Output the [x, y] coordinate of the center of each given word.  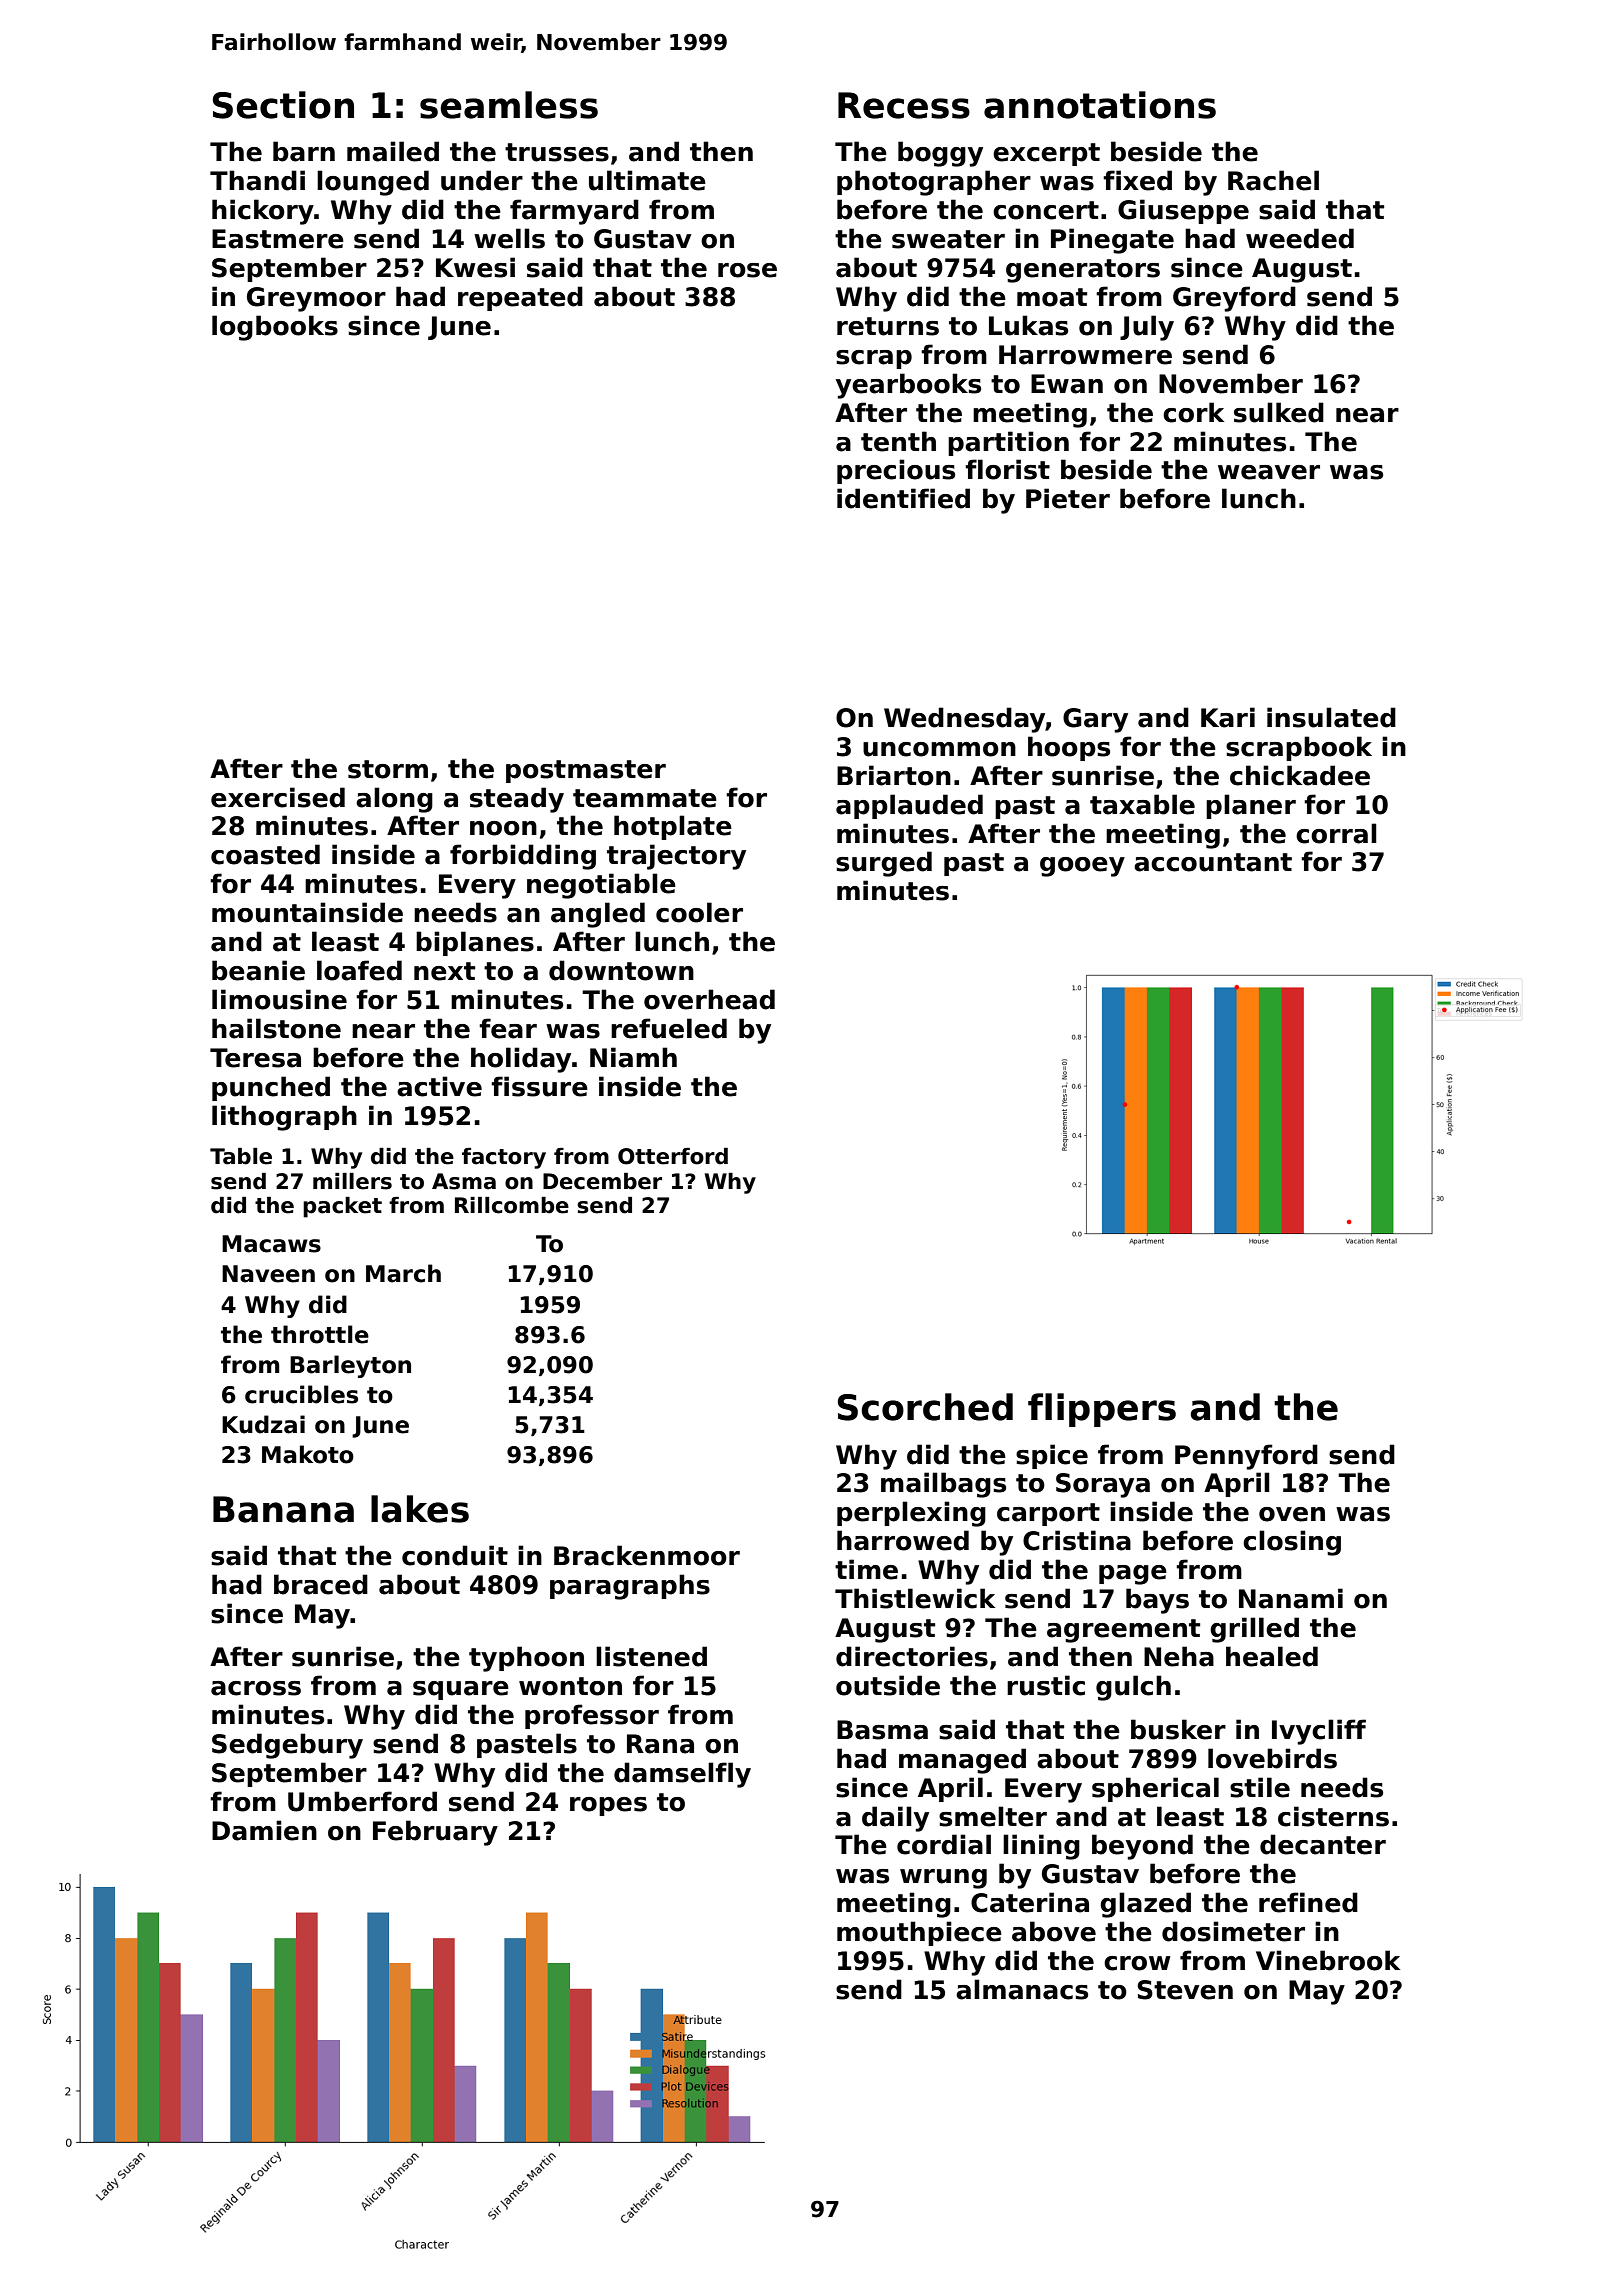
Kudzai [263, 1424]
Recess [904, 105]
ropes [608, 1806]
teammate [645, 798]
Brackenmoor [647, 1555]
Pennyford [1246, 1457]
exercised [278, 797]
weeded [1300, 238]
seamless [509, 105]
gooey [1082, 867]
